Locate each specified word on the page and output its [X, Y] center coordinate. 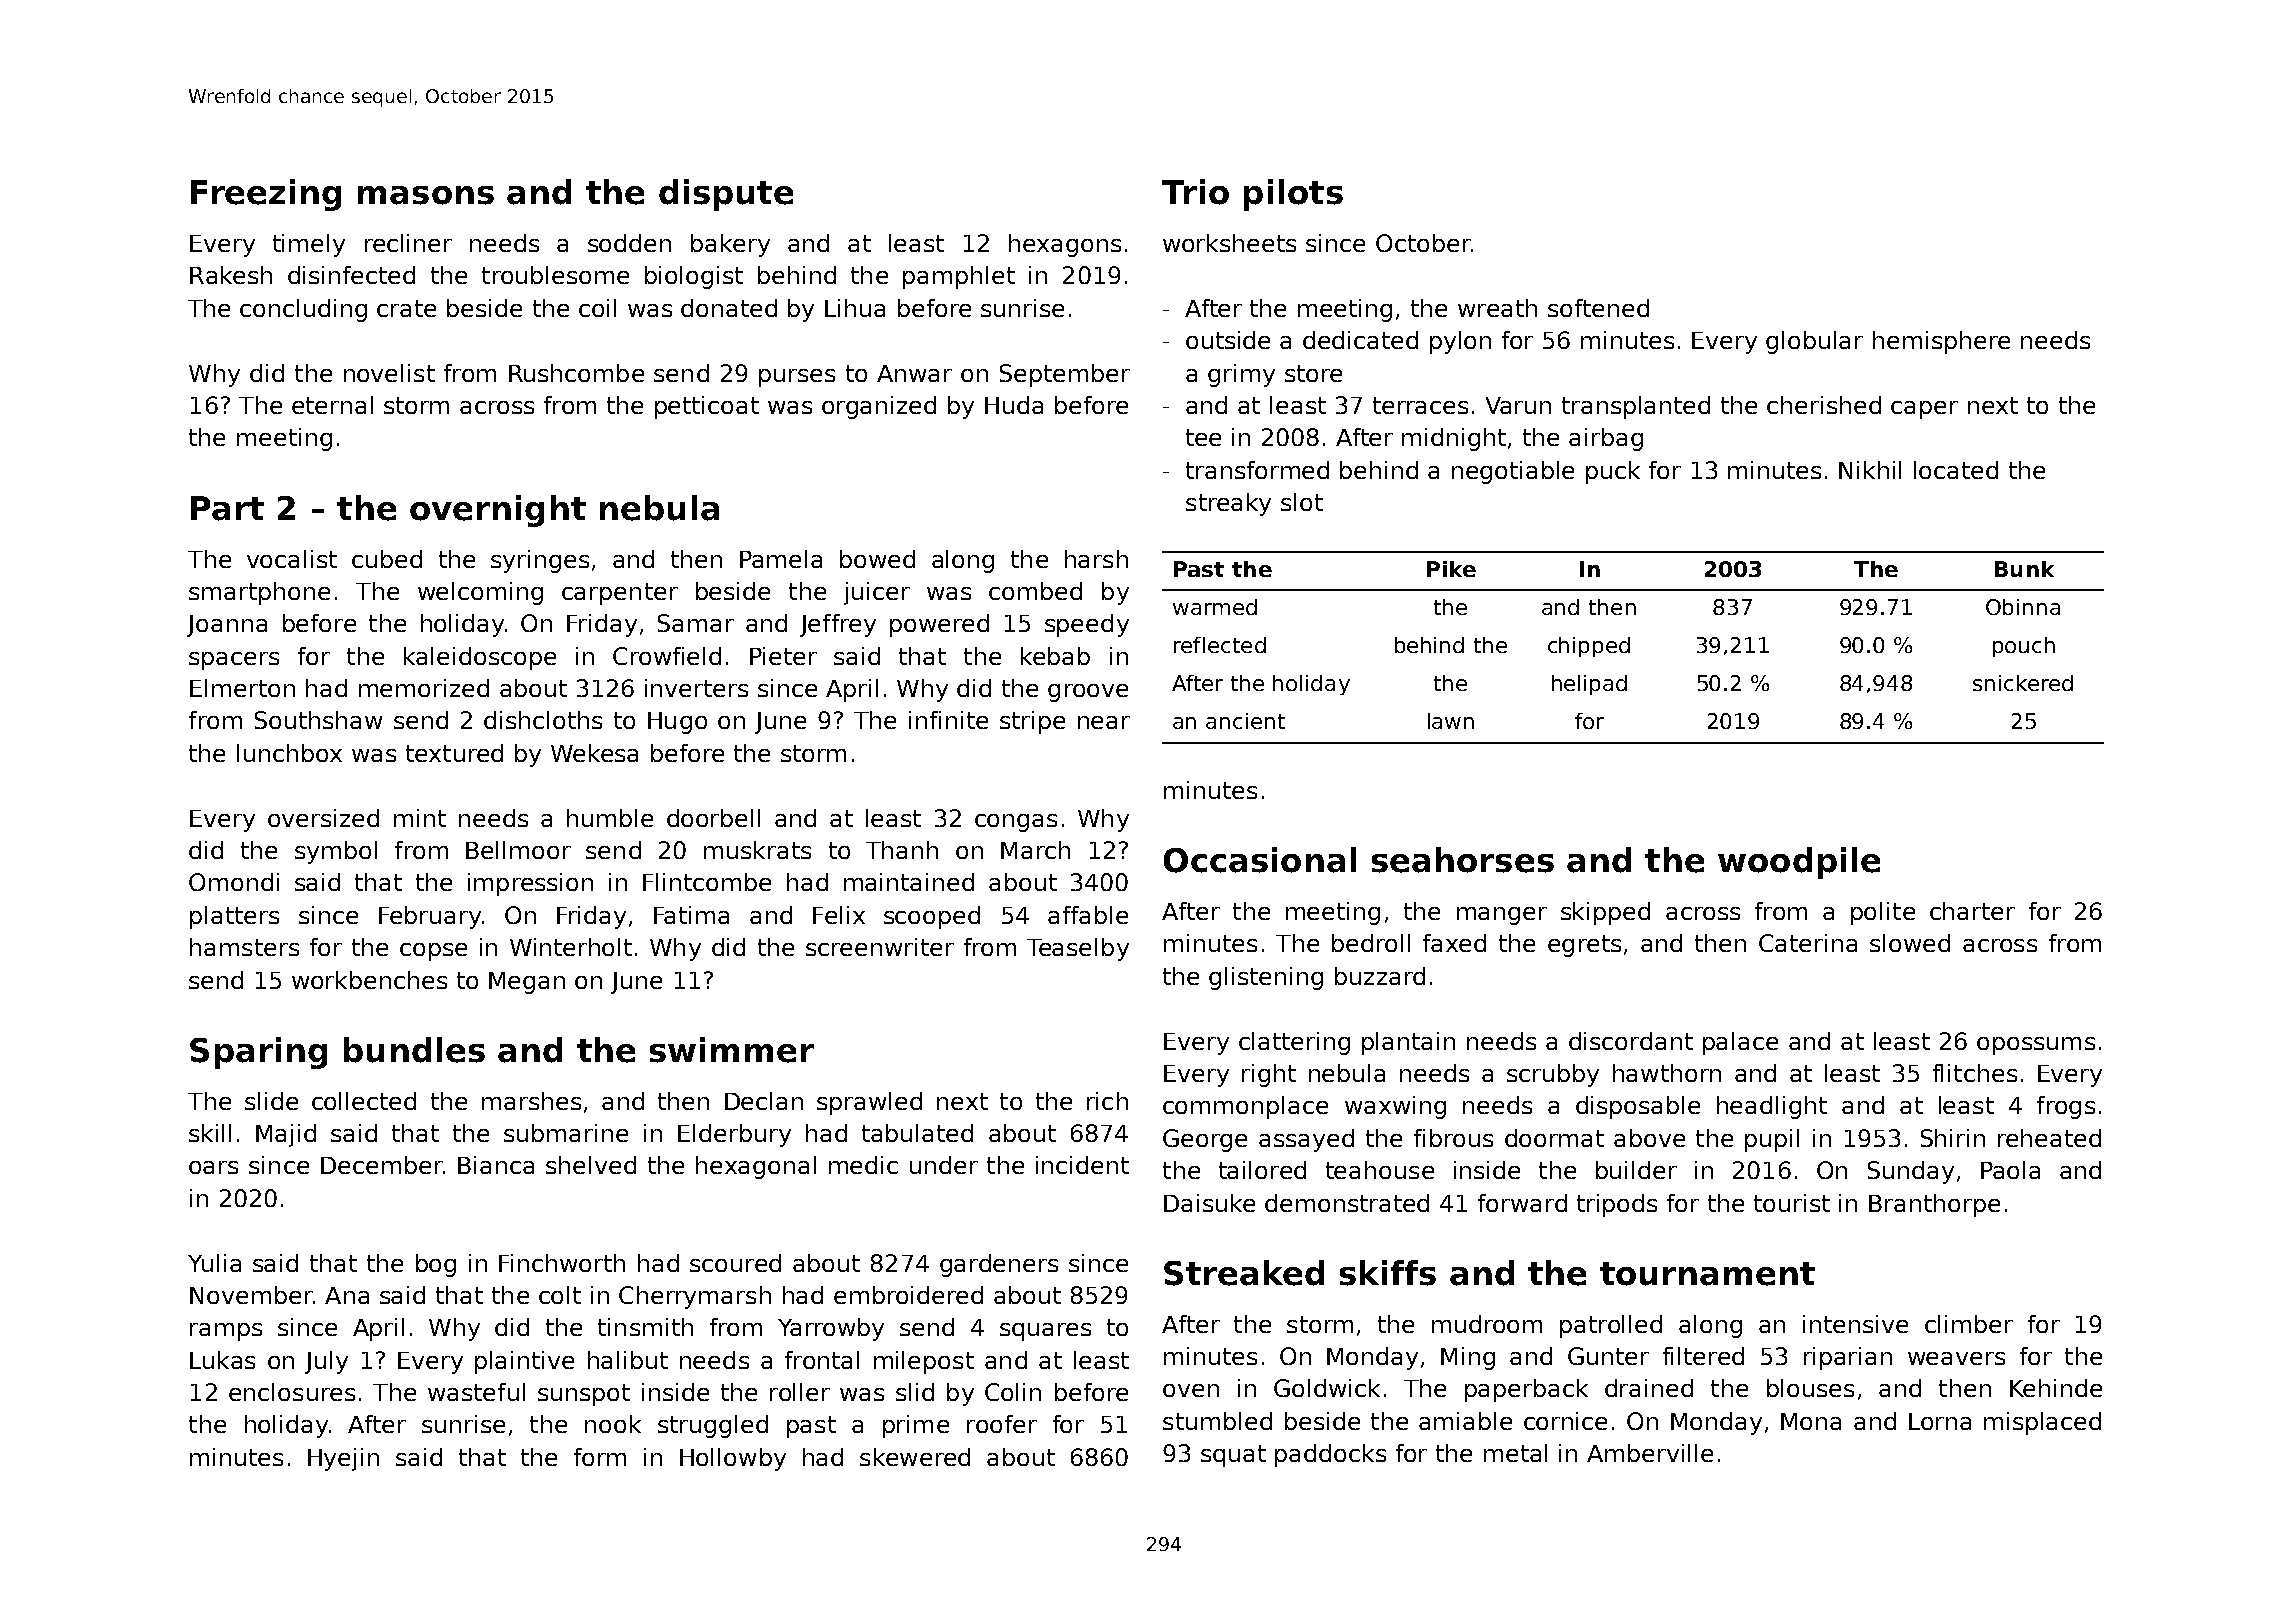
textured [454, 753]
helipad [1589, 685]
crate [406, 308]
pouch [2024, 647]
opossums [2036, 1046]
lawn [1451, 721]
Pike [1451, 569]
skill [210, 1133]
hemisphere [1941, 342]
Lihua [855, 308]
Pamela [781, 559]
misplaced [2042, 1423]
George [1205, 1140]
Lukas [222, 1360]
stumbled [1217, 1421]
